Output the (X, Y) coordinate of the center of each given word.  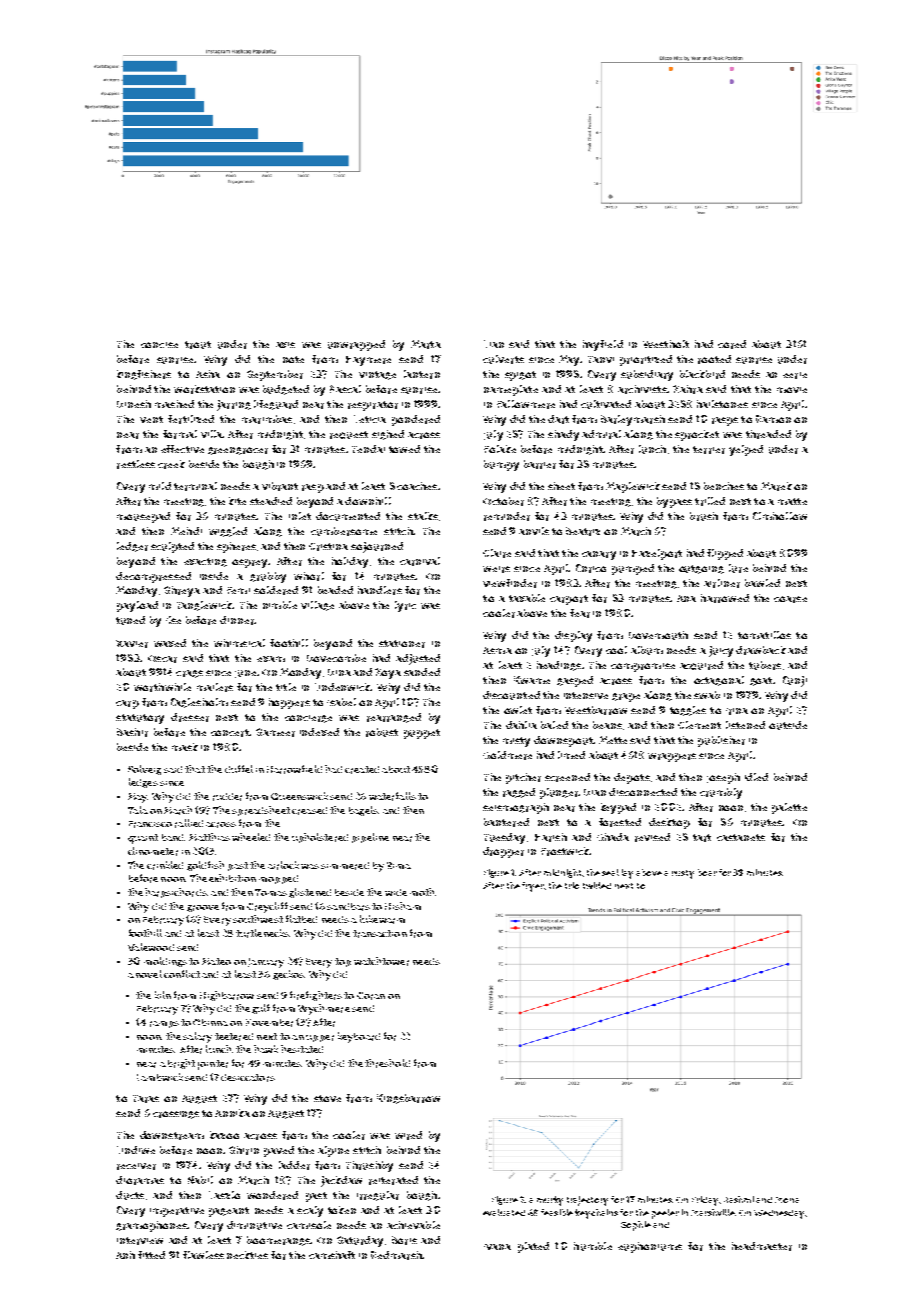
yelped (746, 450)
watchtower (381, 961)
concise (159, 345)
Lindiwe (136, 1150)
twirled (597, 885)
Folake (500, 449)
